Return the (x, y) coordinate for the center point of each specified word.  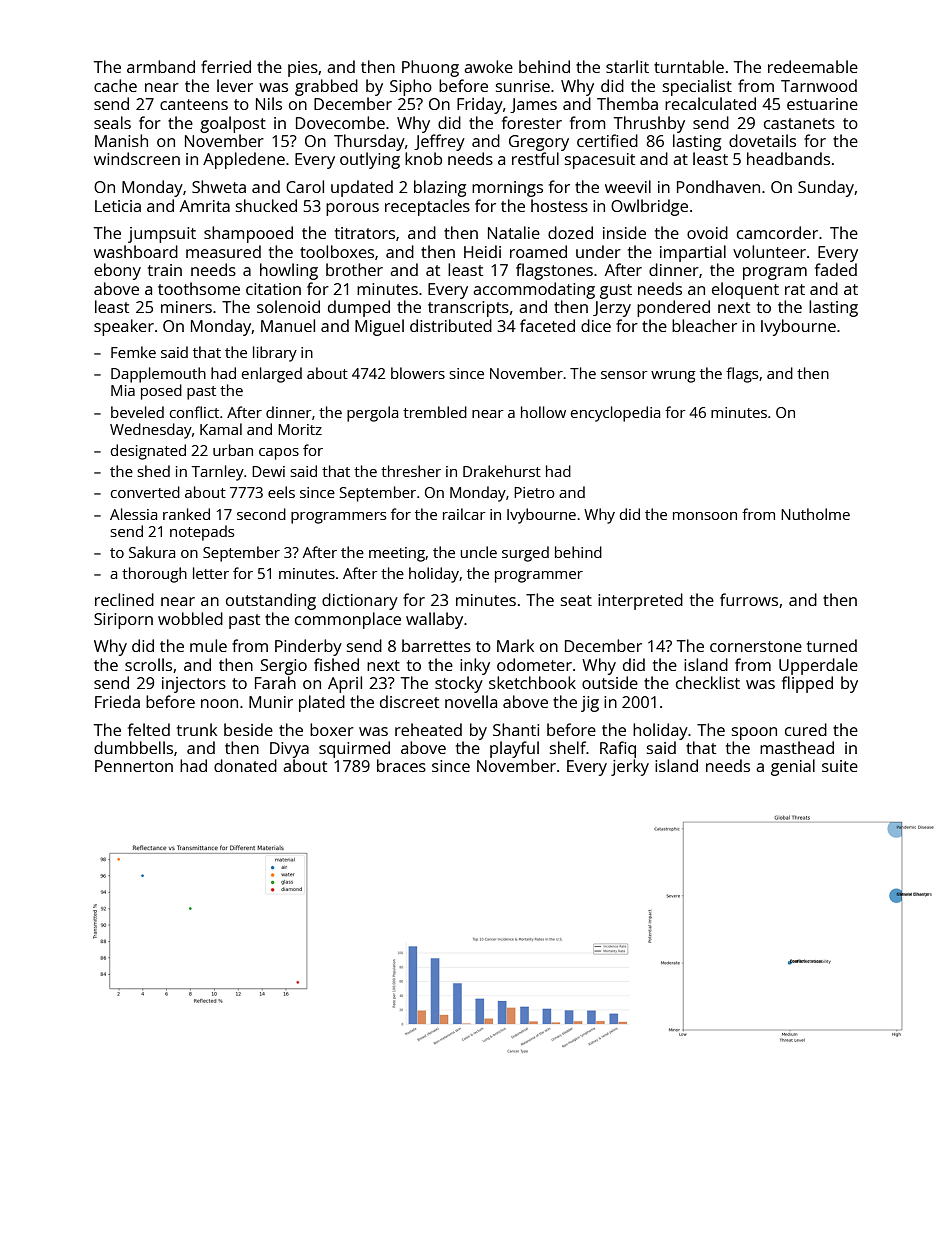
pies (303, 69)
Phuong (430, 68)
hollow (543, 412)
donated (245, 765)
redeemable (813, 66)
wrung (673, 377)
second (261, 514)
